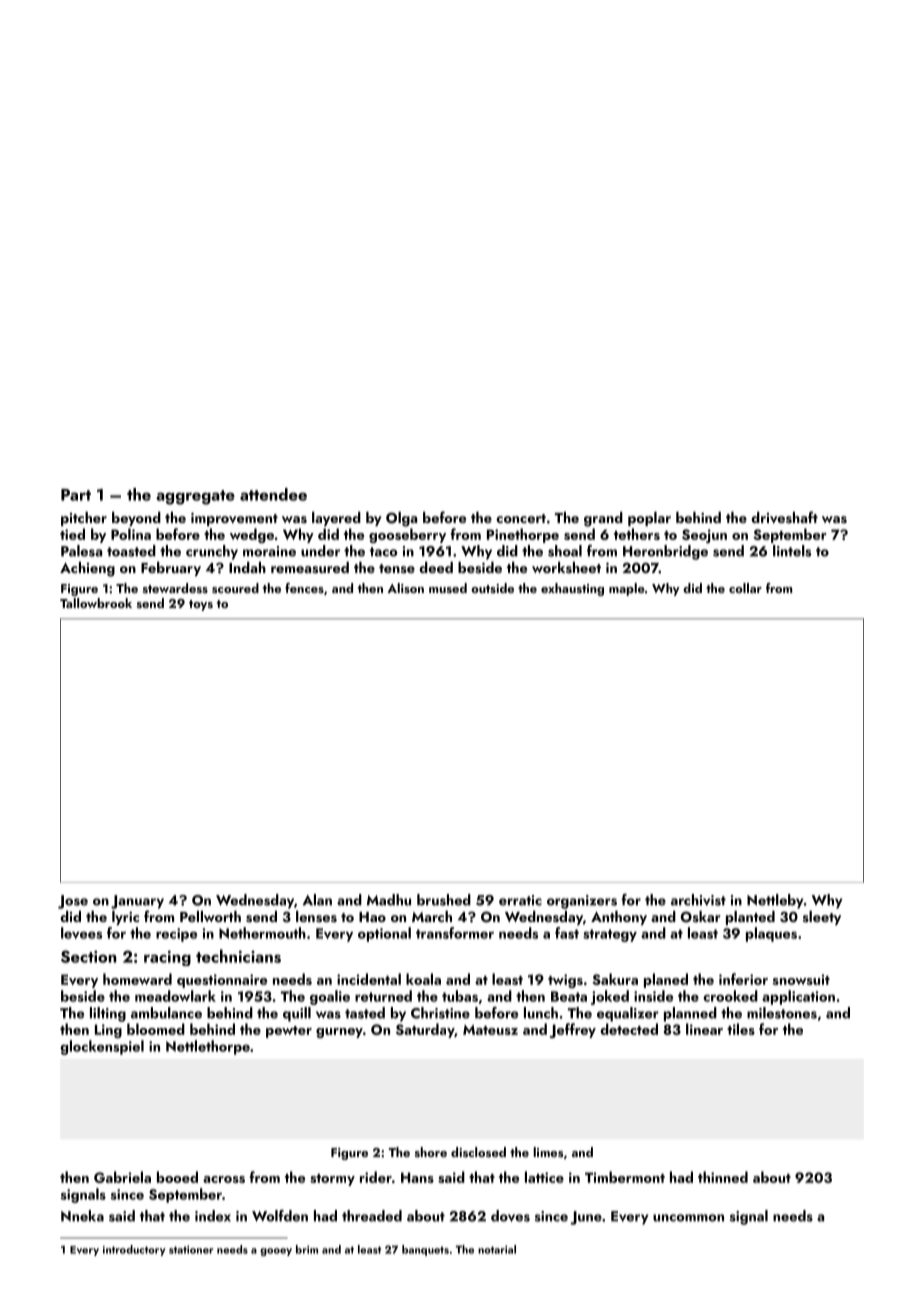 The image size is (924, 1308). What do you see at coordinates (784, 517) in the screenshot?
I see `driveshaft` at bounding box center [784, 517].
